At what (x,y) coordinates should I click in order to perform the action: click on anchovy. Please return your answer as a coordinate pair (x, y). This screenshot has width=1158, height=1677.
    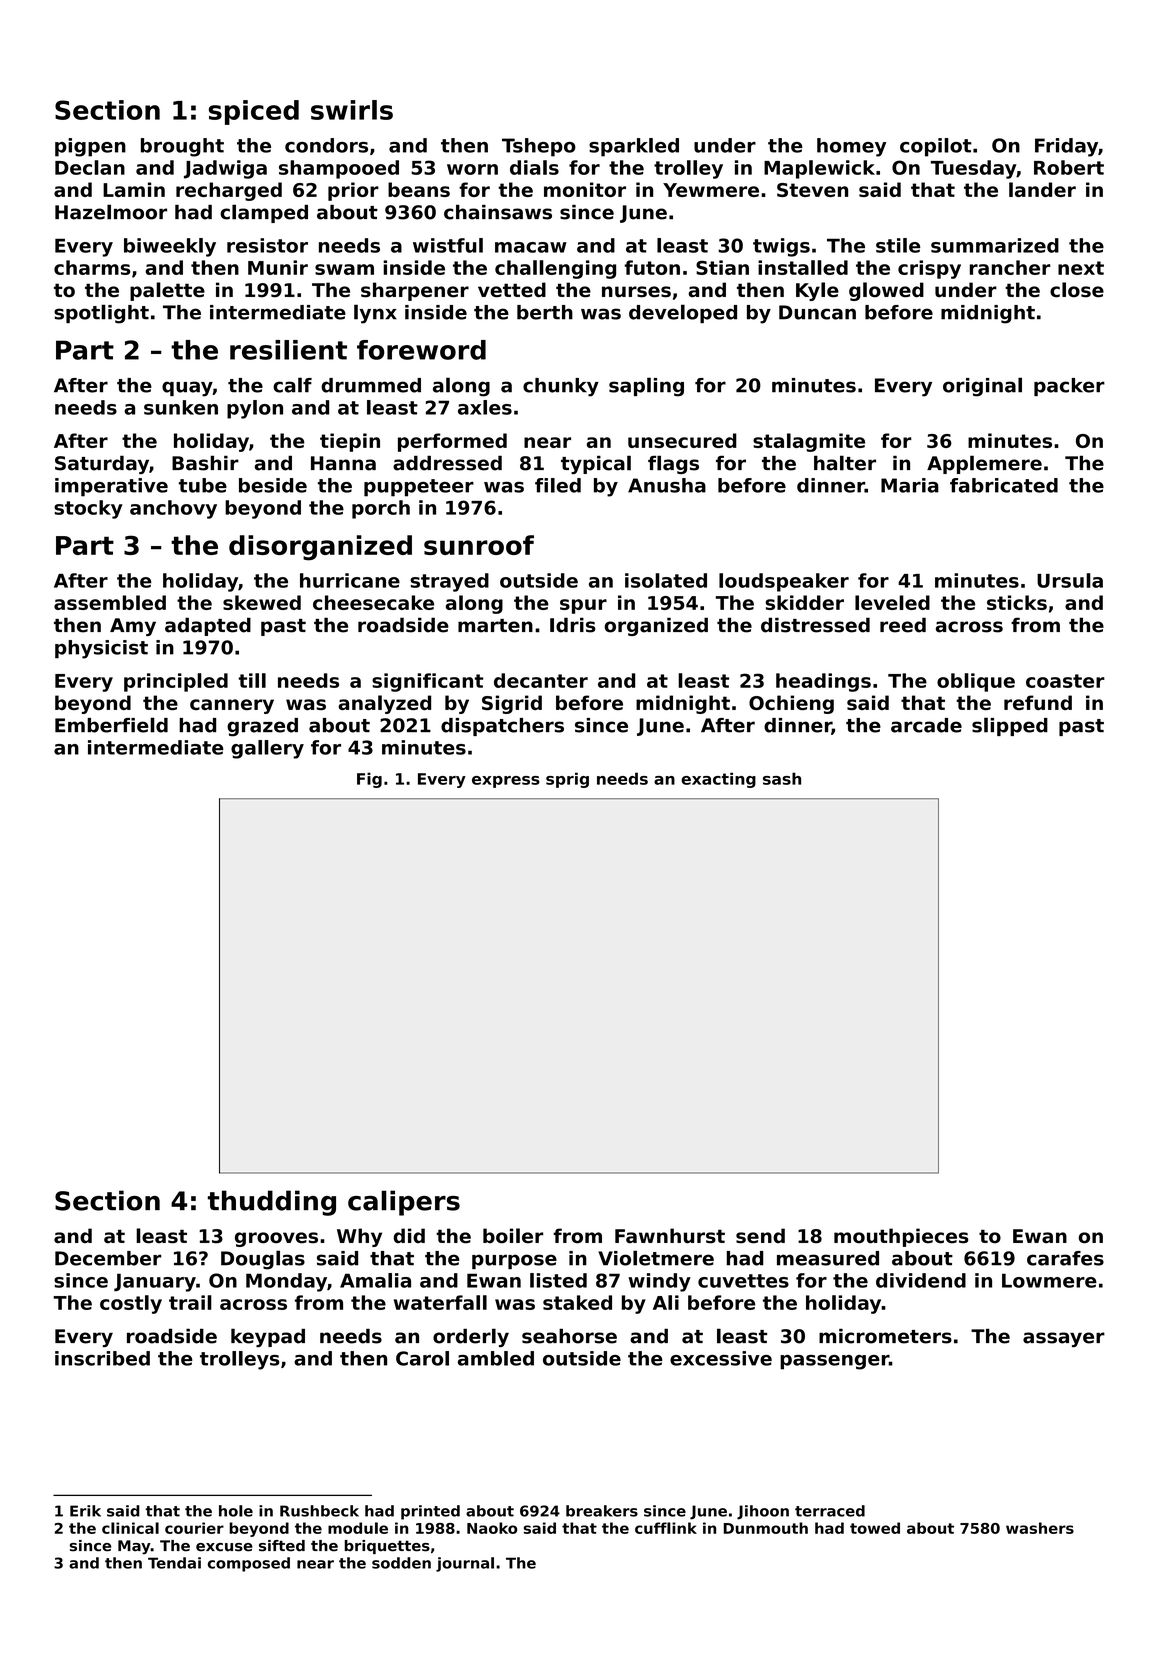
    Looking at the image, I should click on (173, 509).
